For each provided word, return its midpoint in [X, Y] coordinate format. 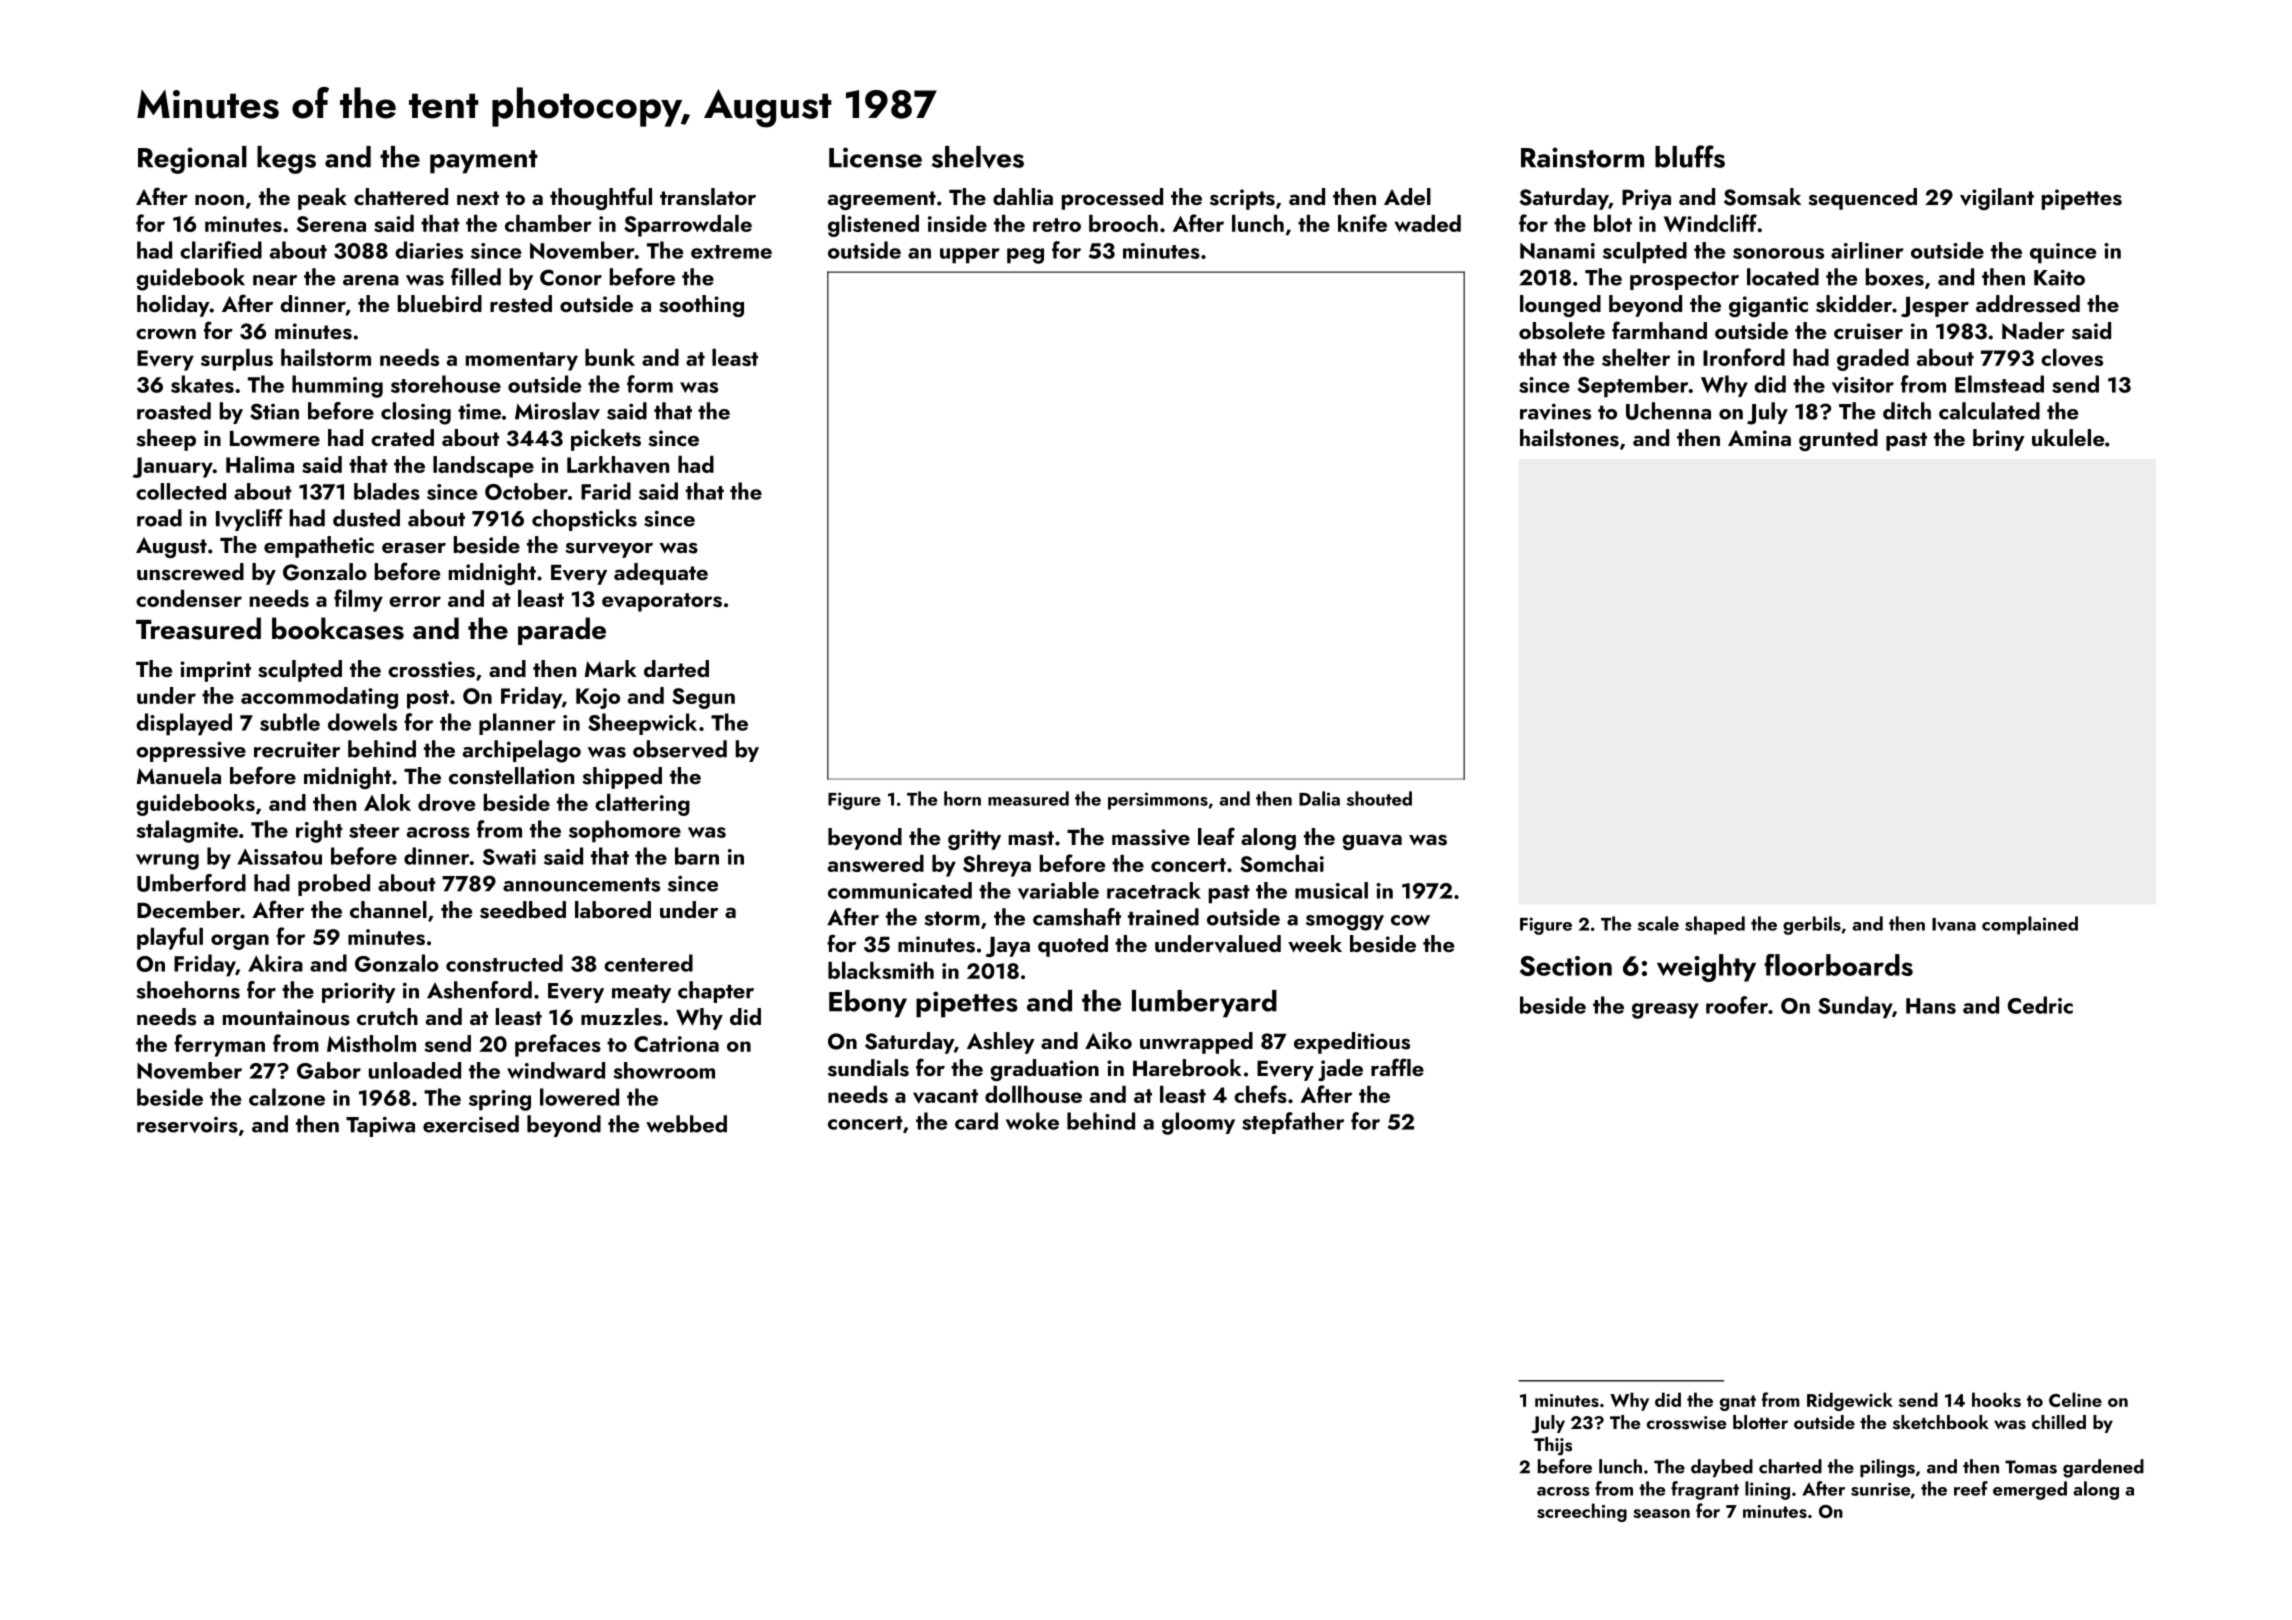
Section [1566, 966]
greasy [1665, 1011]
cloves [2072, 357]
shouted [1379, 798]
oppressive [191, 751]
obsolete [1562, 331]
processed [1112, 199]
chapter [716, 992]
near [275, 280]
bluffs [1690, 156]
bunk [610, 357]
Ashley [1001, 1043]
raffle [1397, 1067]
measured [1028, 798]
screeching [1582, 1512]
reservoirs [187, 1125]
